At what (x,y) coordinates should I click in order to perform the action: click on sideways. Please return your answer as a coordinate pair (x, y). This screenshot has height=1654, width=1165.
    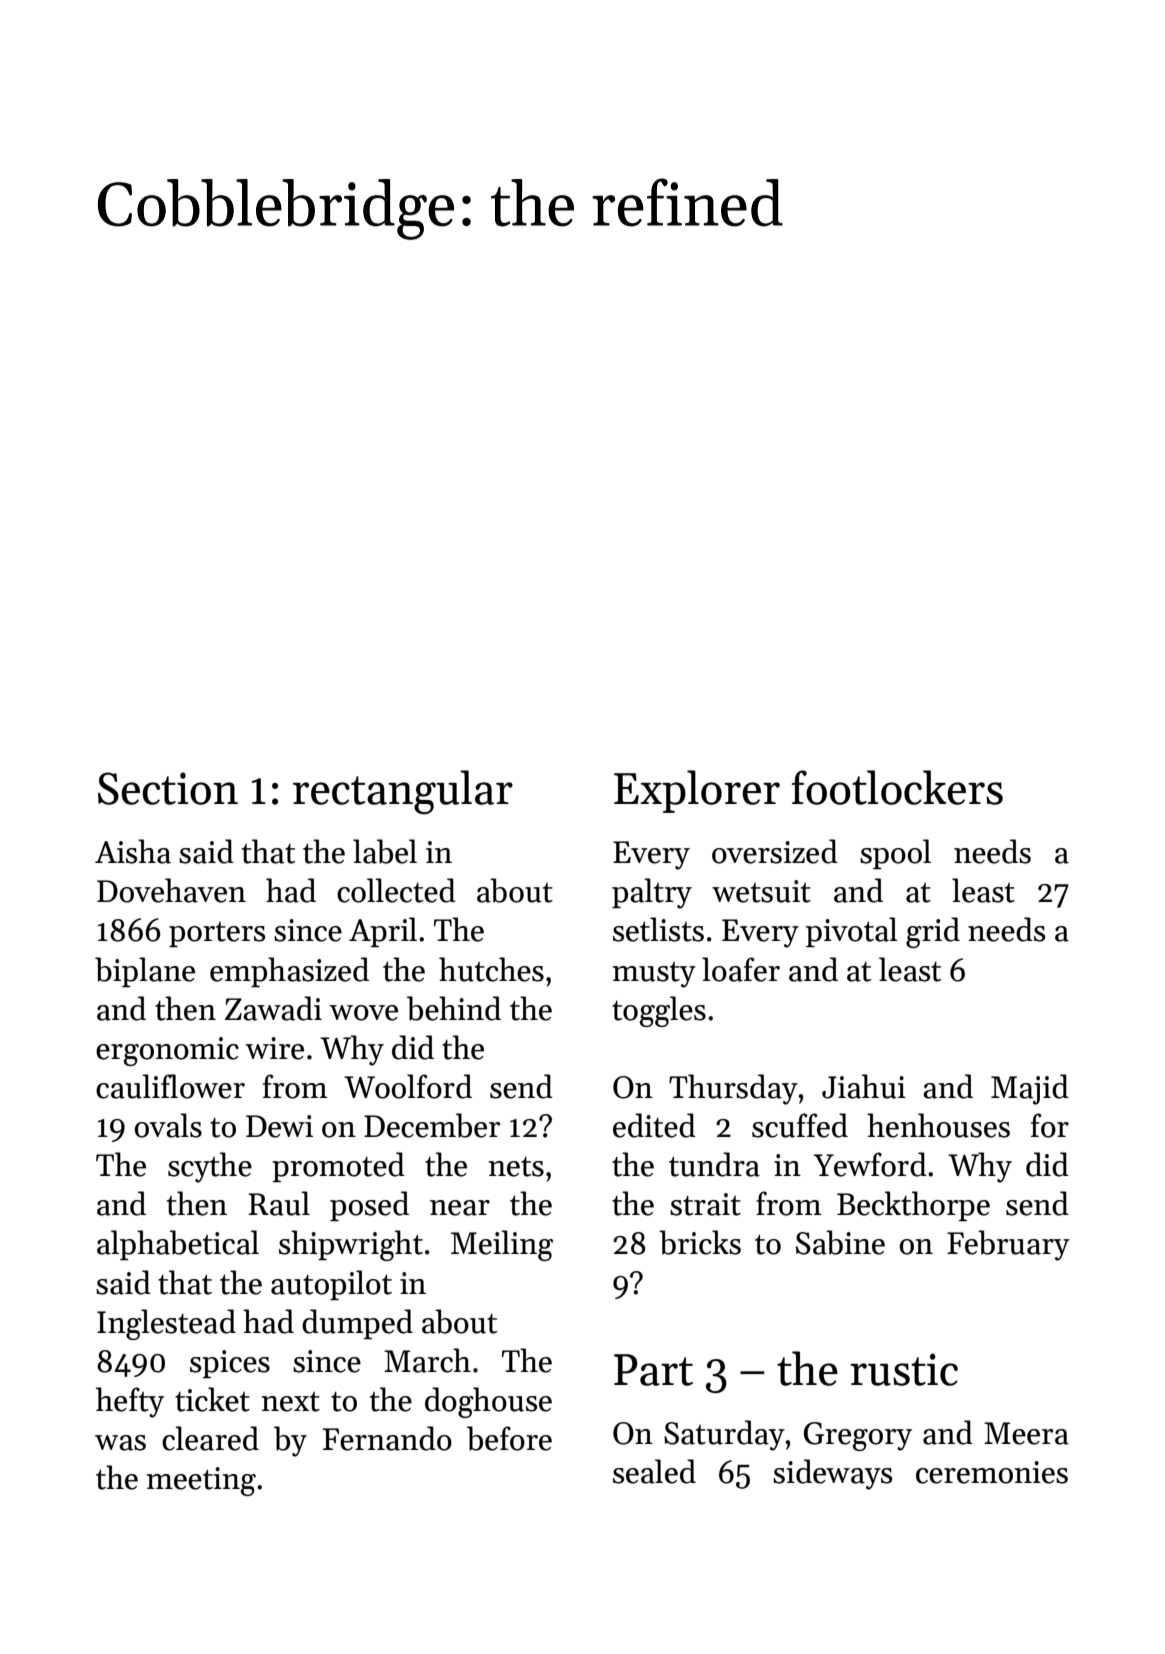
    Looking at the image, I should click on (832, 1474).
